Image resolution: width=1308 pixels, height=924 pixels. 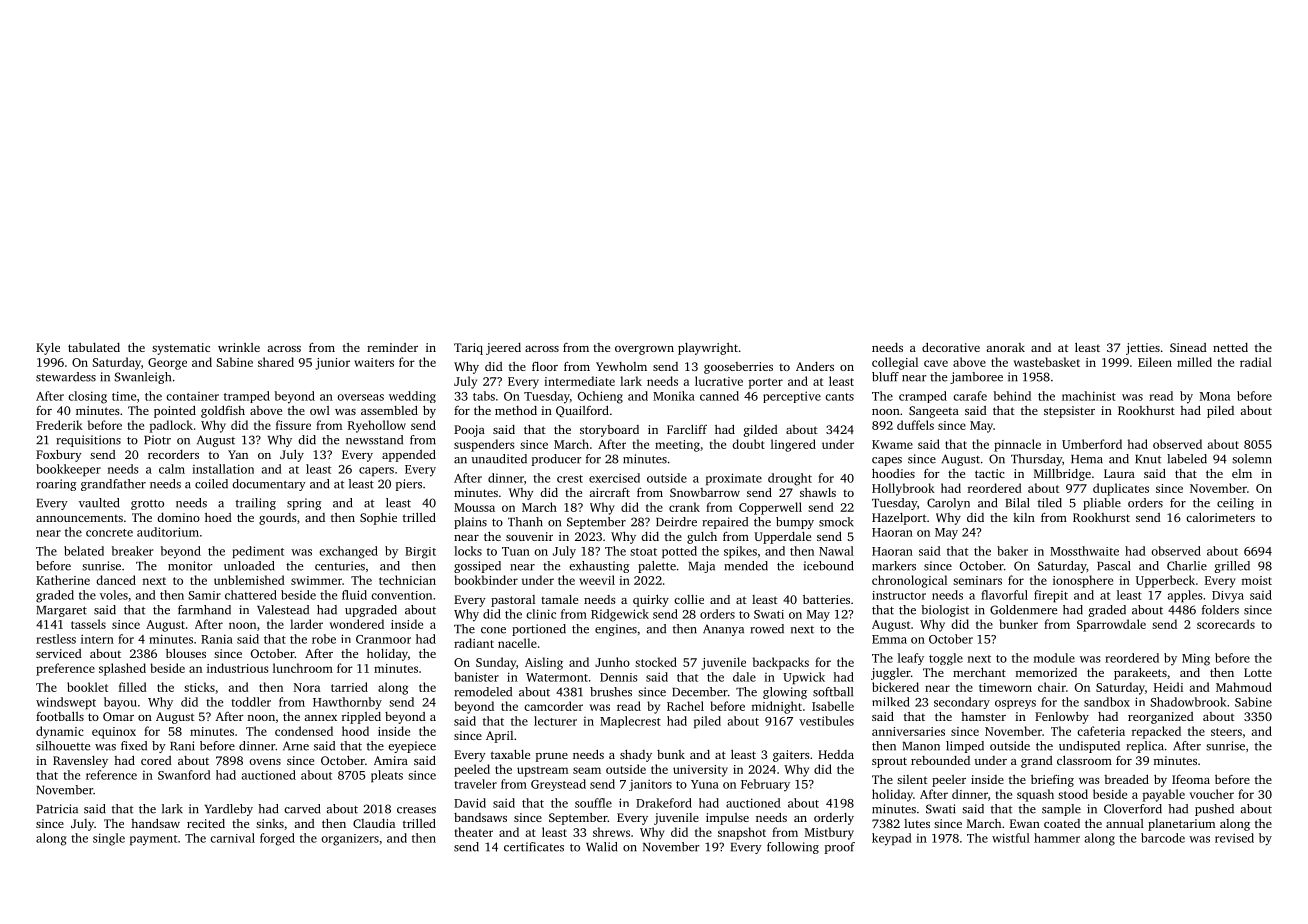 I want to click on shrews, so click(x=611, y=832).
